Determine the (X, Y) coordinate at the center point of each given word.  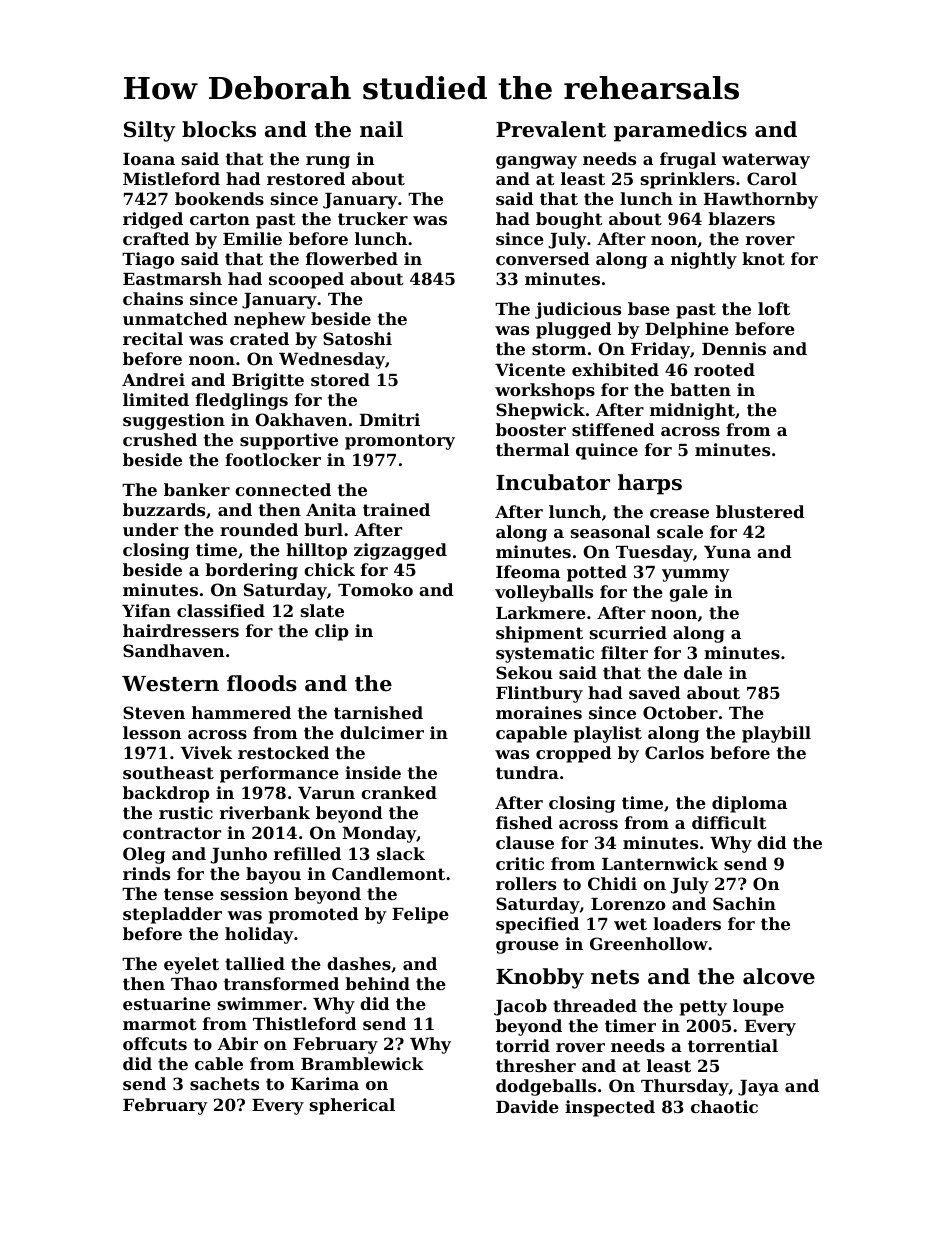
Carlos (674, 752)
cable (219, 1063)
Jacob (520, 1007)
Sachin (744, 903)
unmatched (175, 318)
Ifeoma (528, 571)
